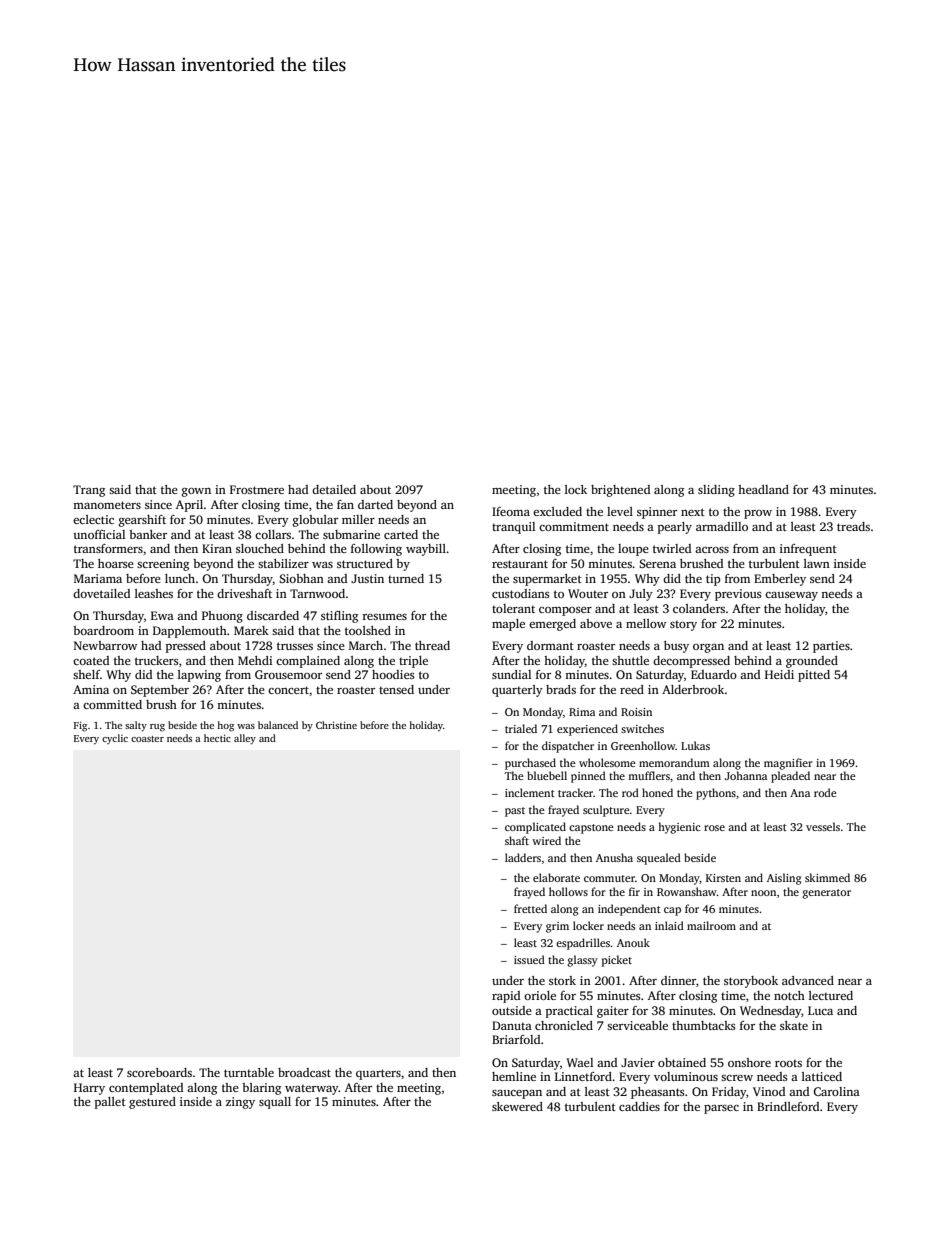  What do you see at coordinates (779, 674) in the image?
I see `Heidi` at bounding box center [779, 674].
